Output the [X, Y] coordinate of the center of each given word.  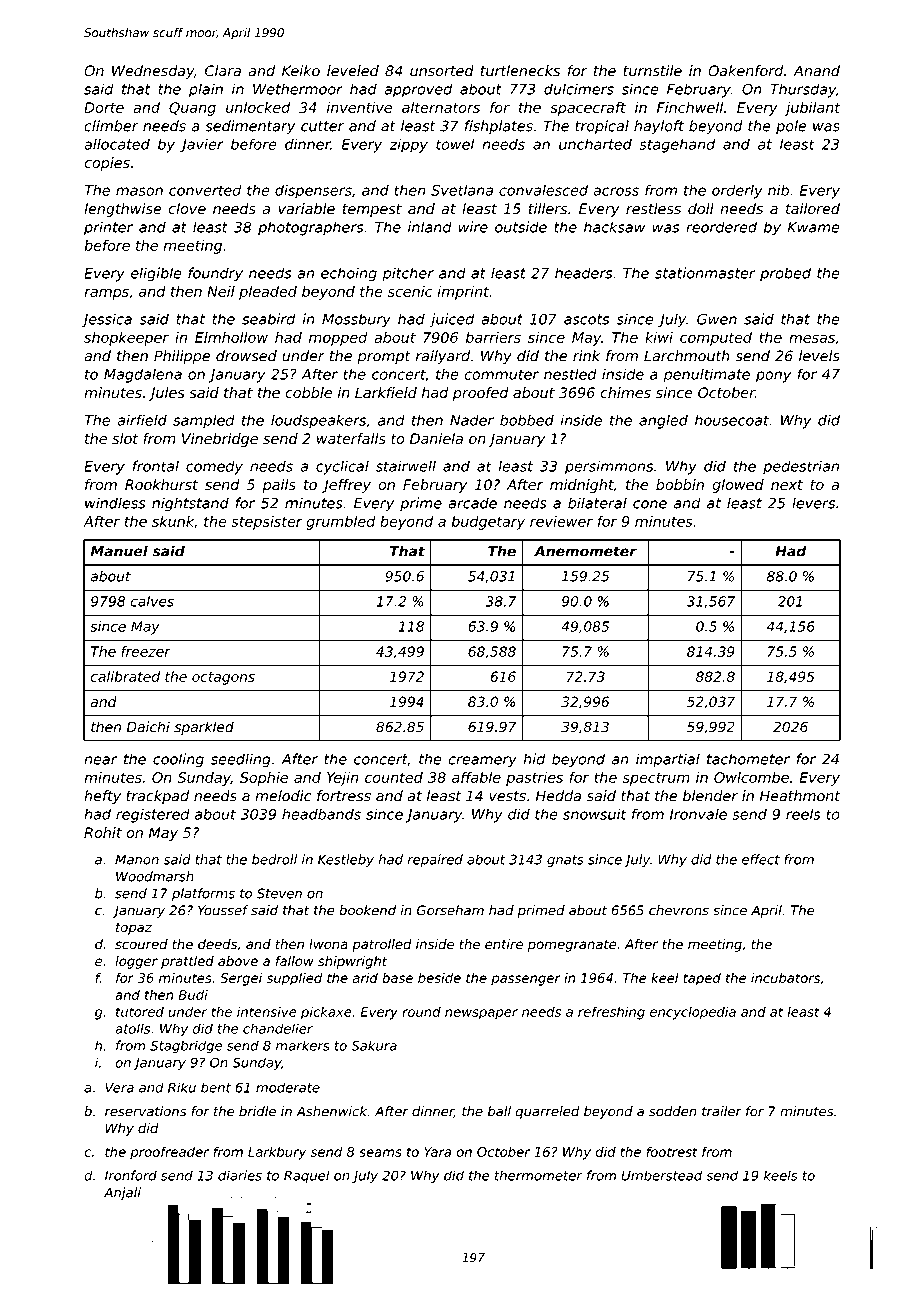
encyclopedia [693, 1013]
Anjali [122, 1193]
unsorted [442, 71]
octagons [223, 678]
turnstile [653, 71]
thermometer [539, 1175]
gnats [565, 861]
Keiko [301, 71]
